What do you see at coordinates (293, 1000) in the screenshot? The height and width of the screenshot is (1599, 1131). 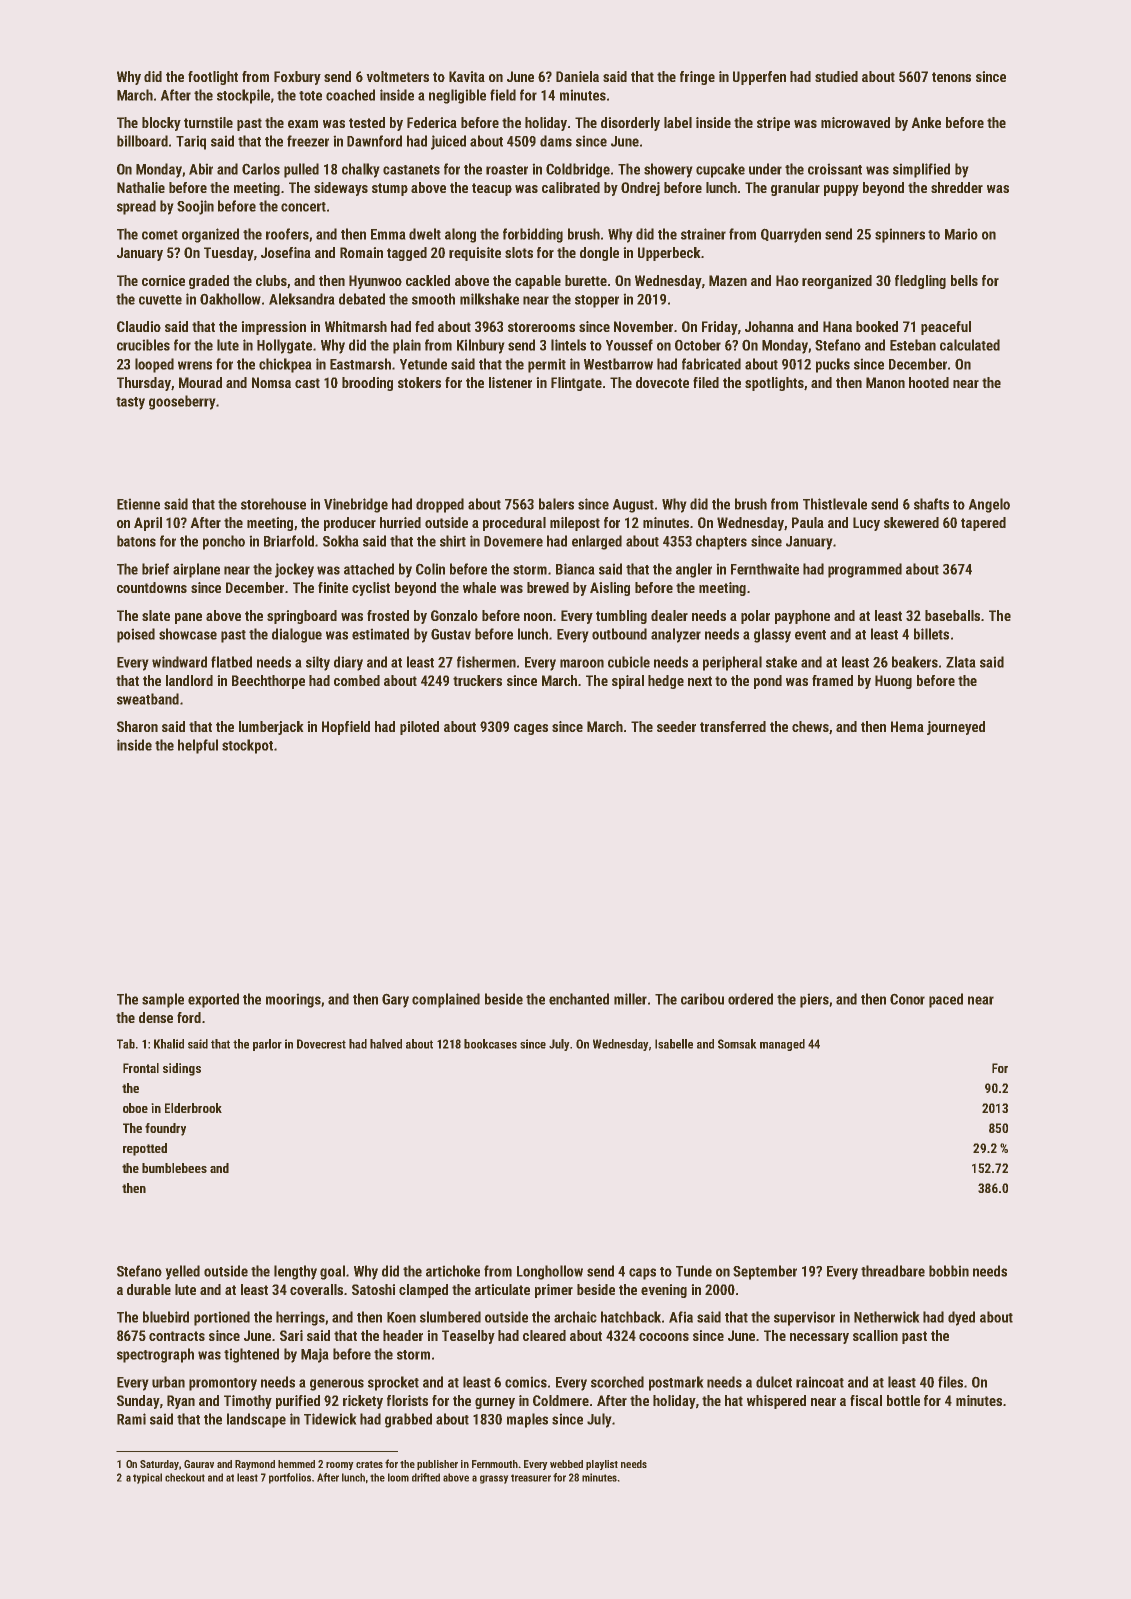 I see `moorings` at bounding box center [293, 1000].
